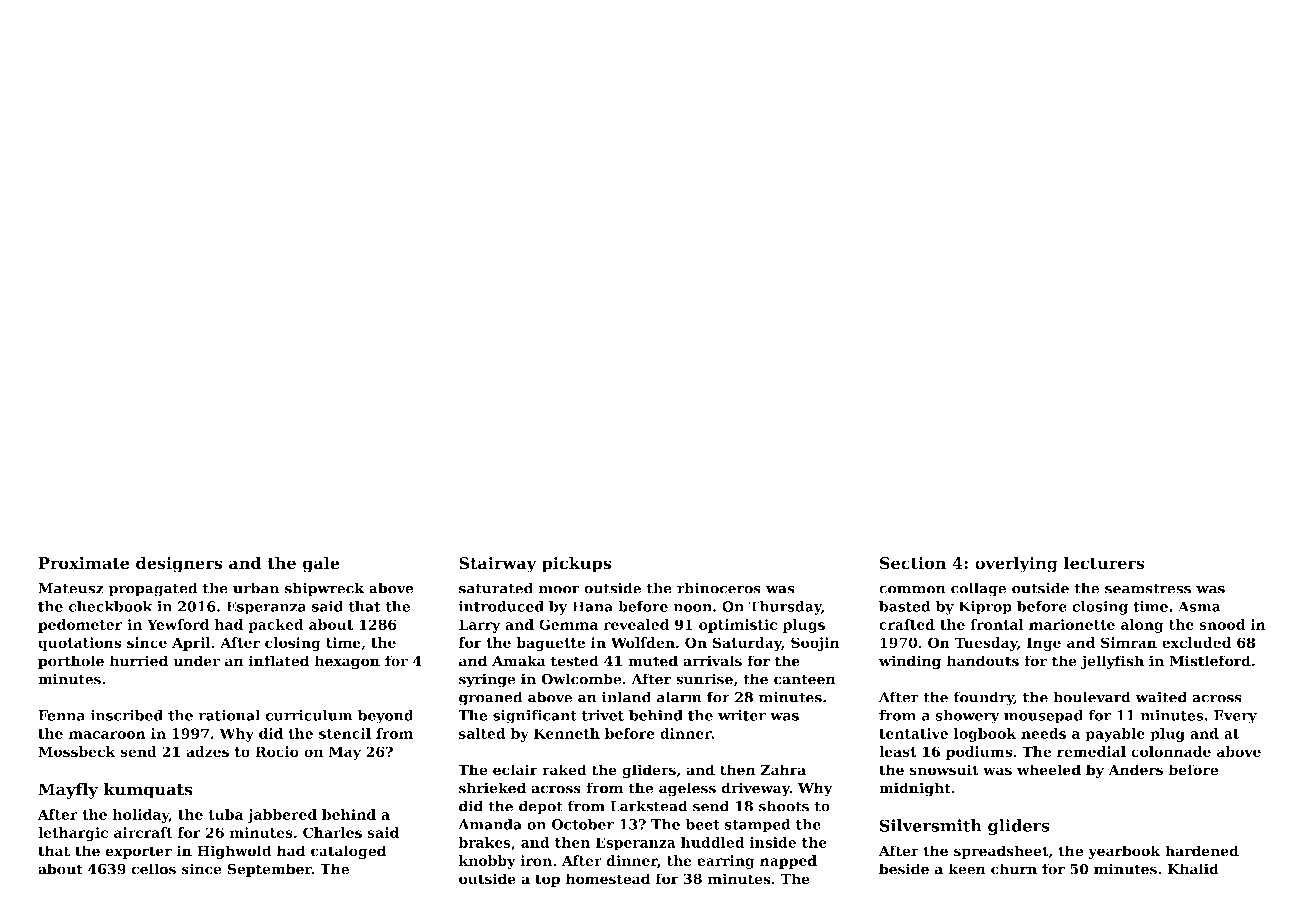 The height and width of the document is (924, 1308). I want to click on Kiprop, so click(985, 608).
